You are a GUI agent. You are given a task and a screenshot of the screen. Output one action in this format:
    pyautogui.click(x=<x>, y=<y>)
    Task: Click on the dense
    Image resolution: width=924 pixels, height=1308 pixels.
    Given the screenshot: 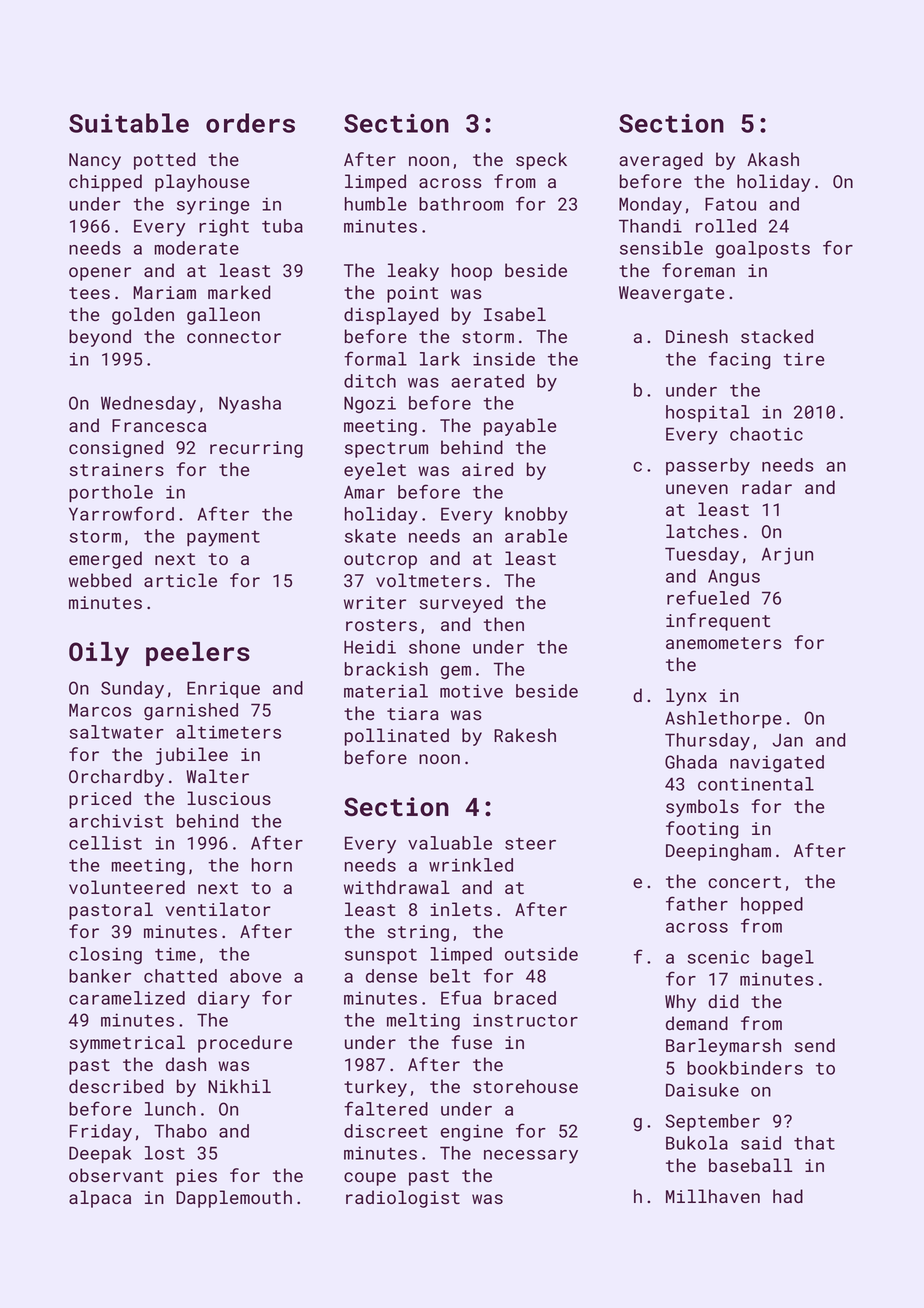 What is the action you would take?
    pyautogui.click(x=391, y=976)
